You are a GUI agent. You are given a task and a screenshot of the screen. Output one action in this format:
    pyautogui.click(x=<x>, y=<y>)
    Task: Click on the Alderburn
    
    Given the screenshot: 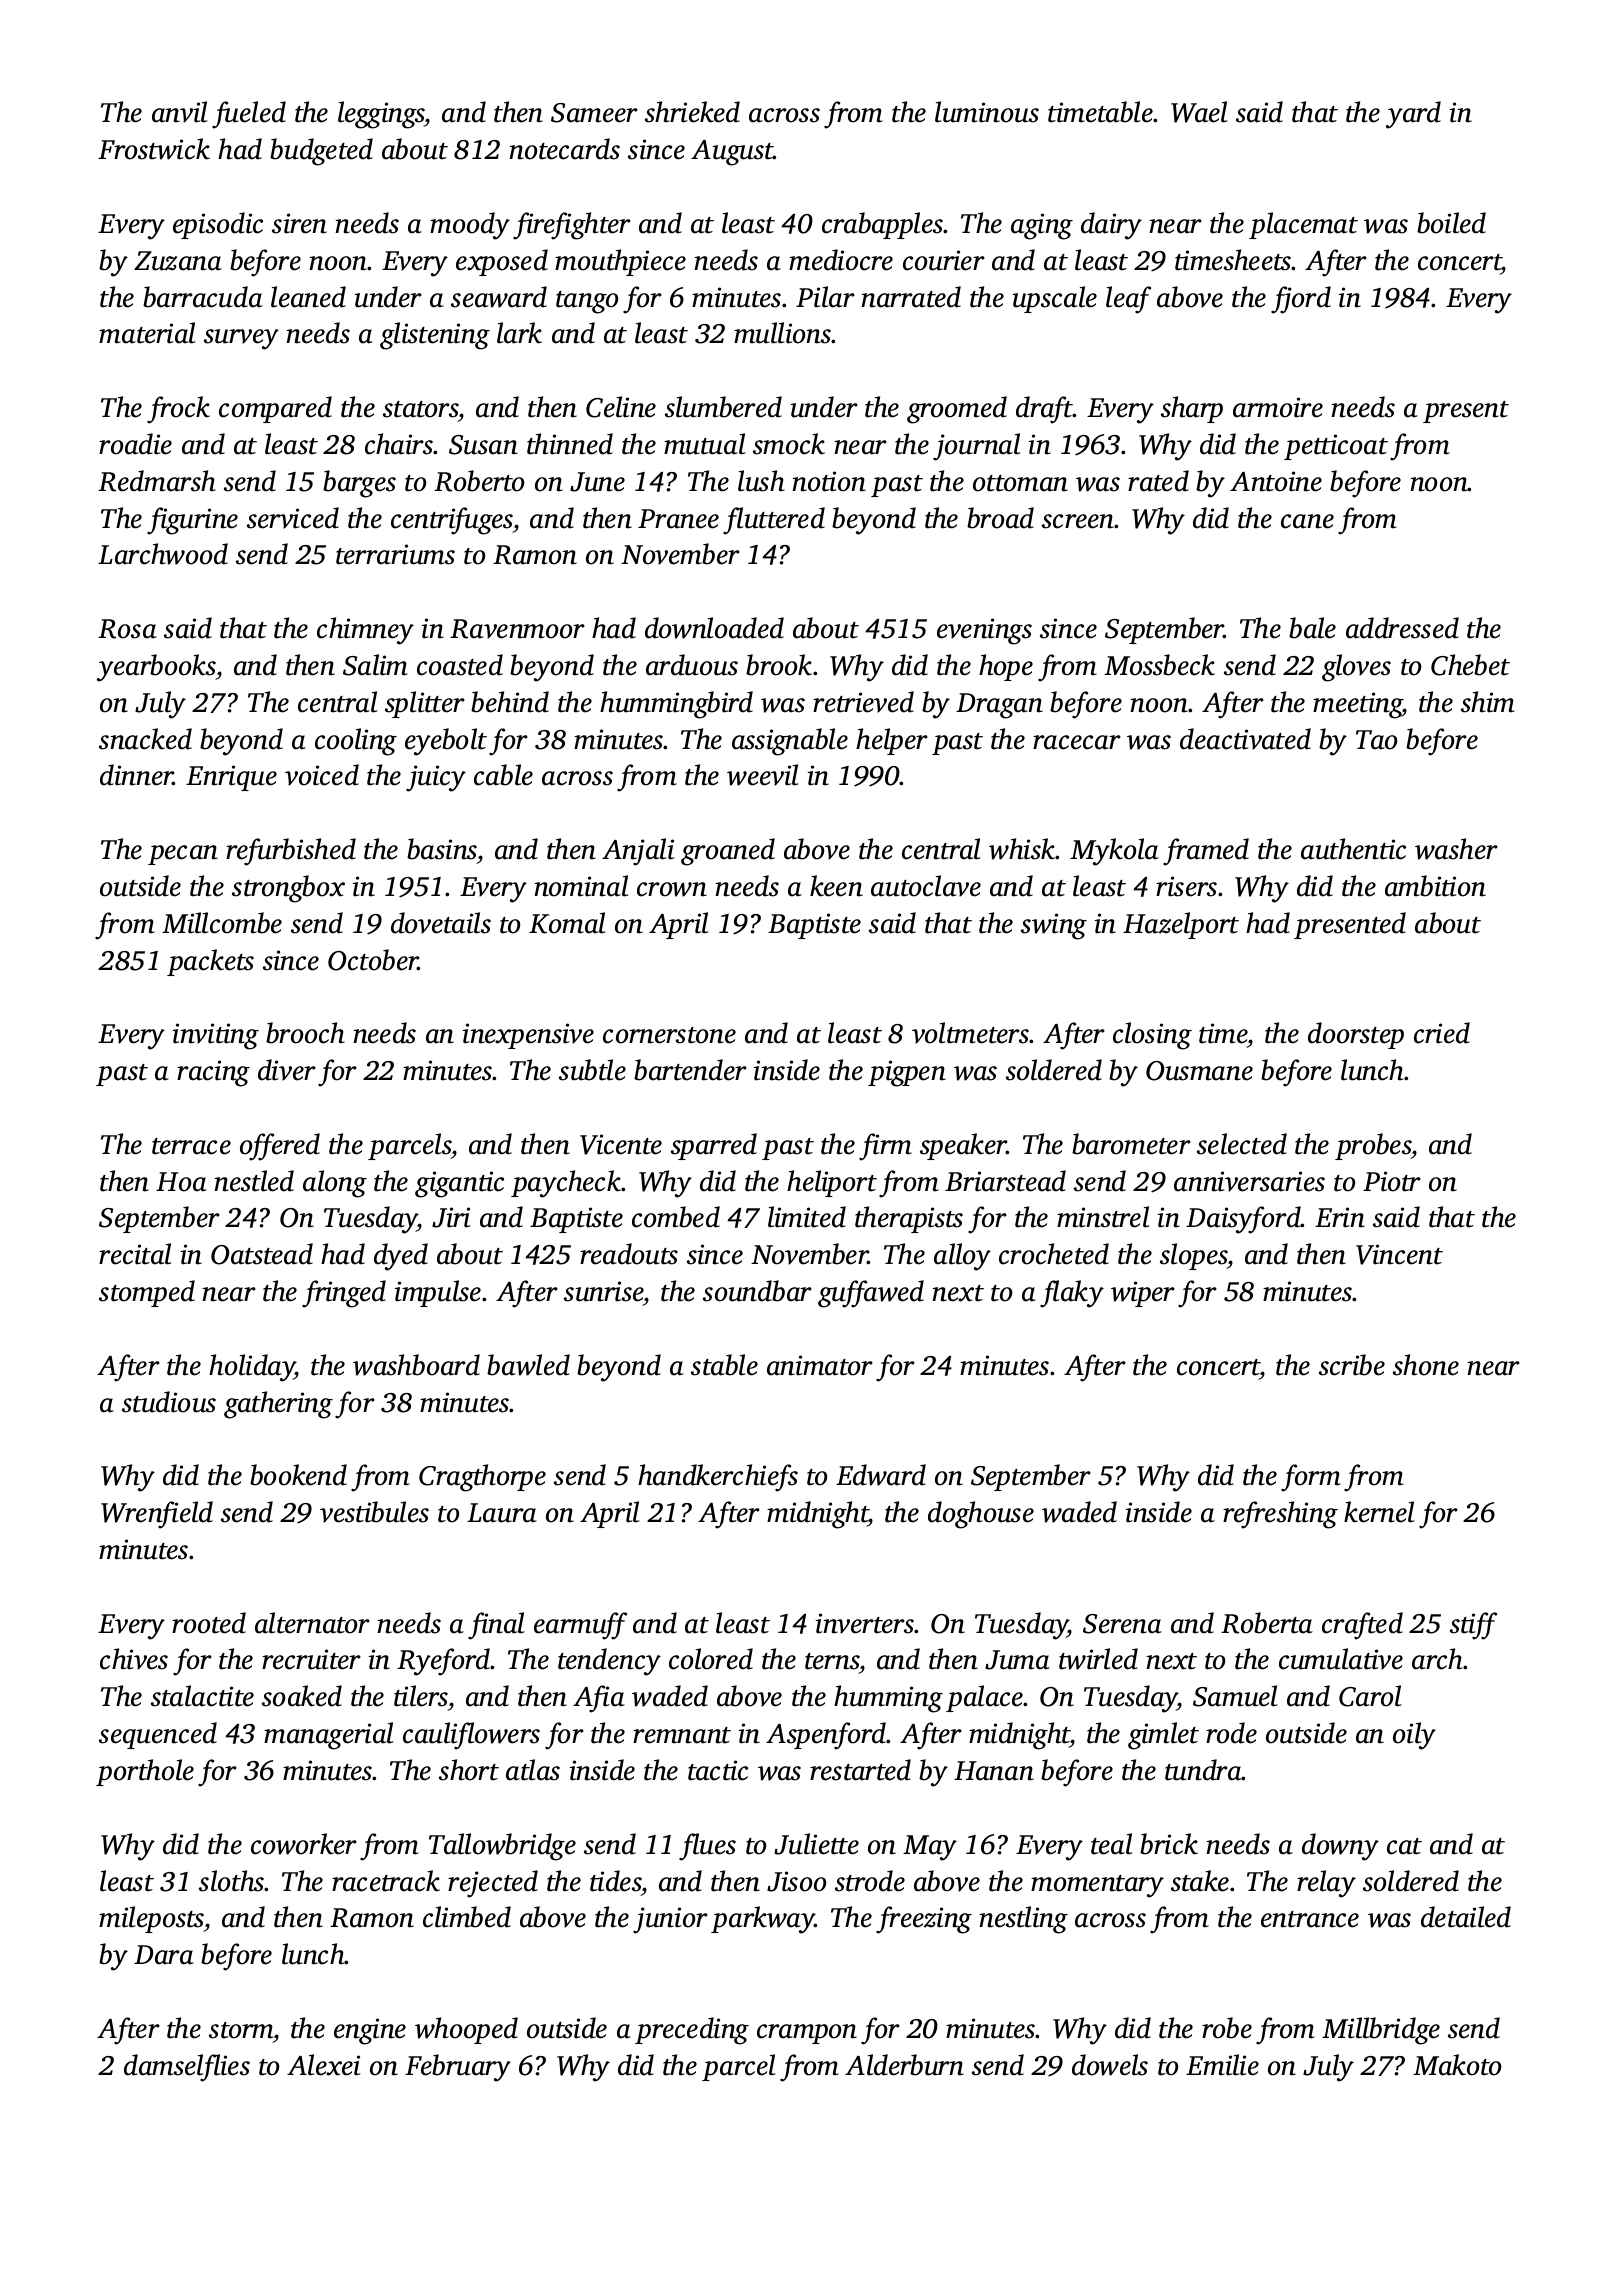 What is the action you would take?
    pyautogui.click(x=904, y=2065)
